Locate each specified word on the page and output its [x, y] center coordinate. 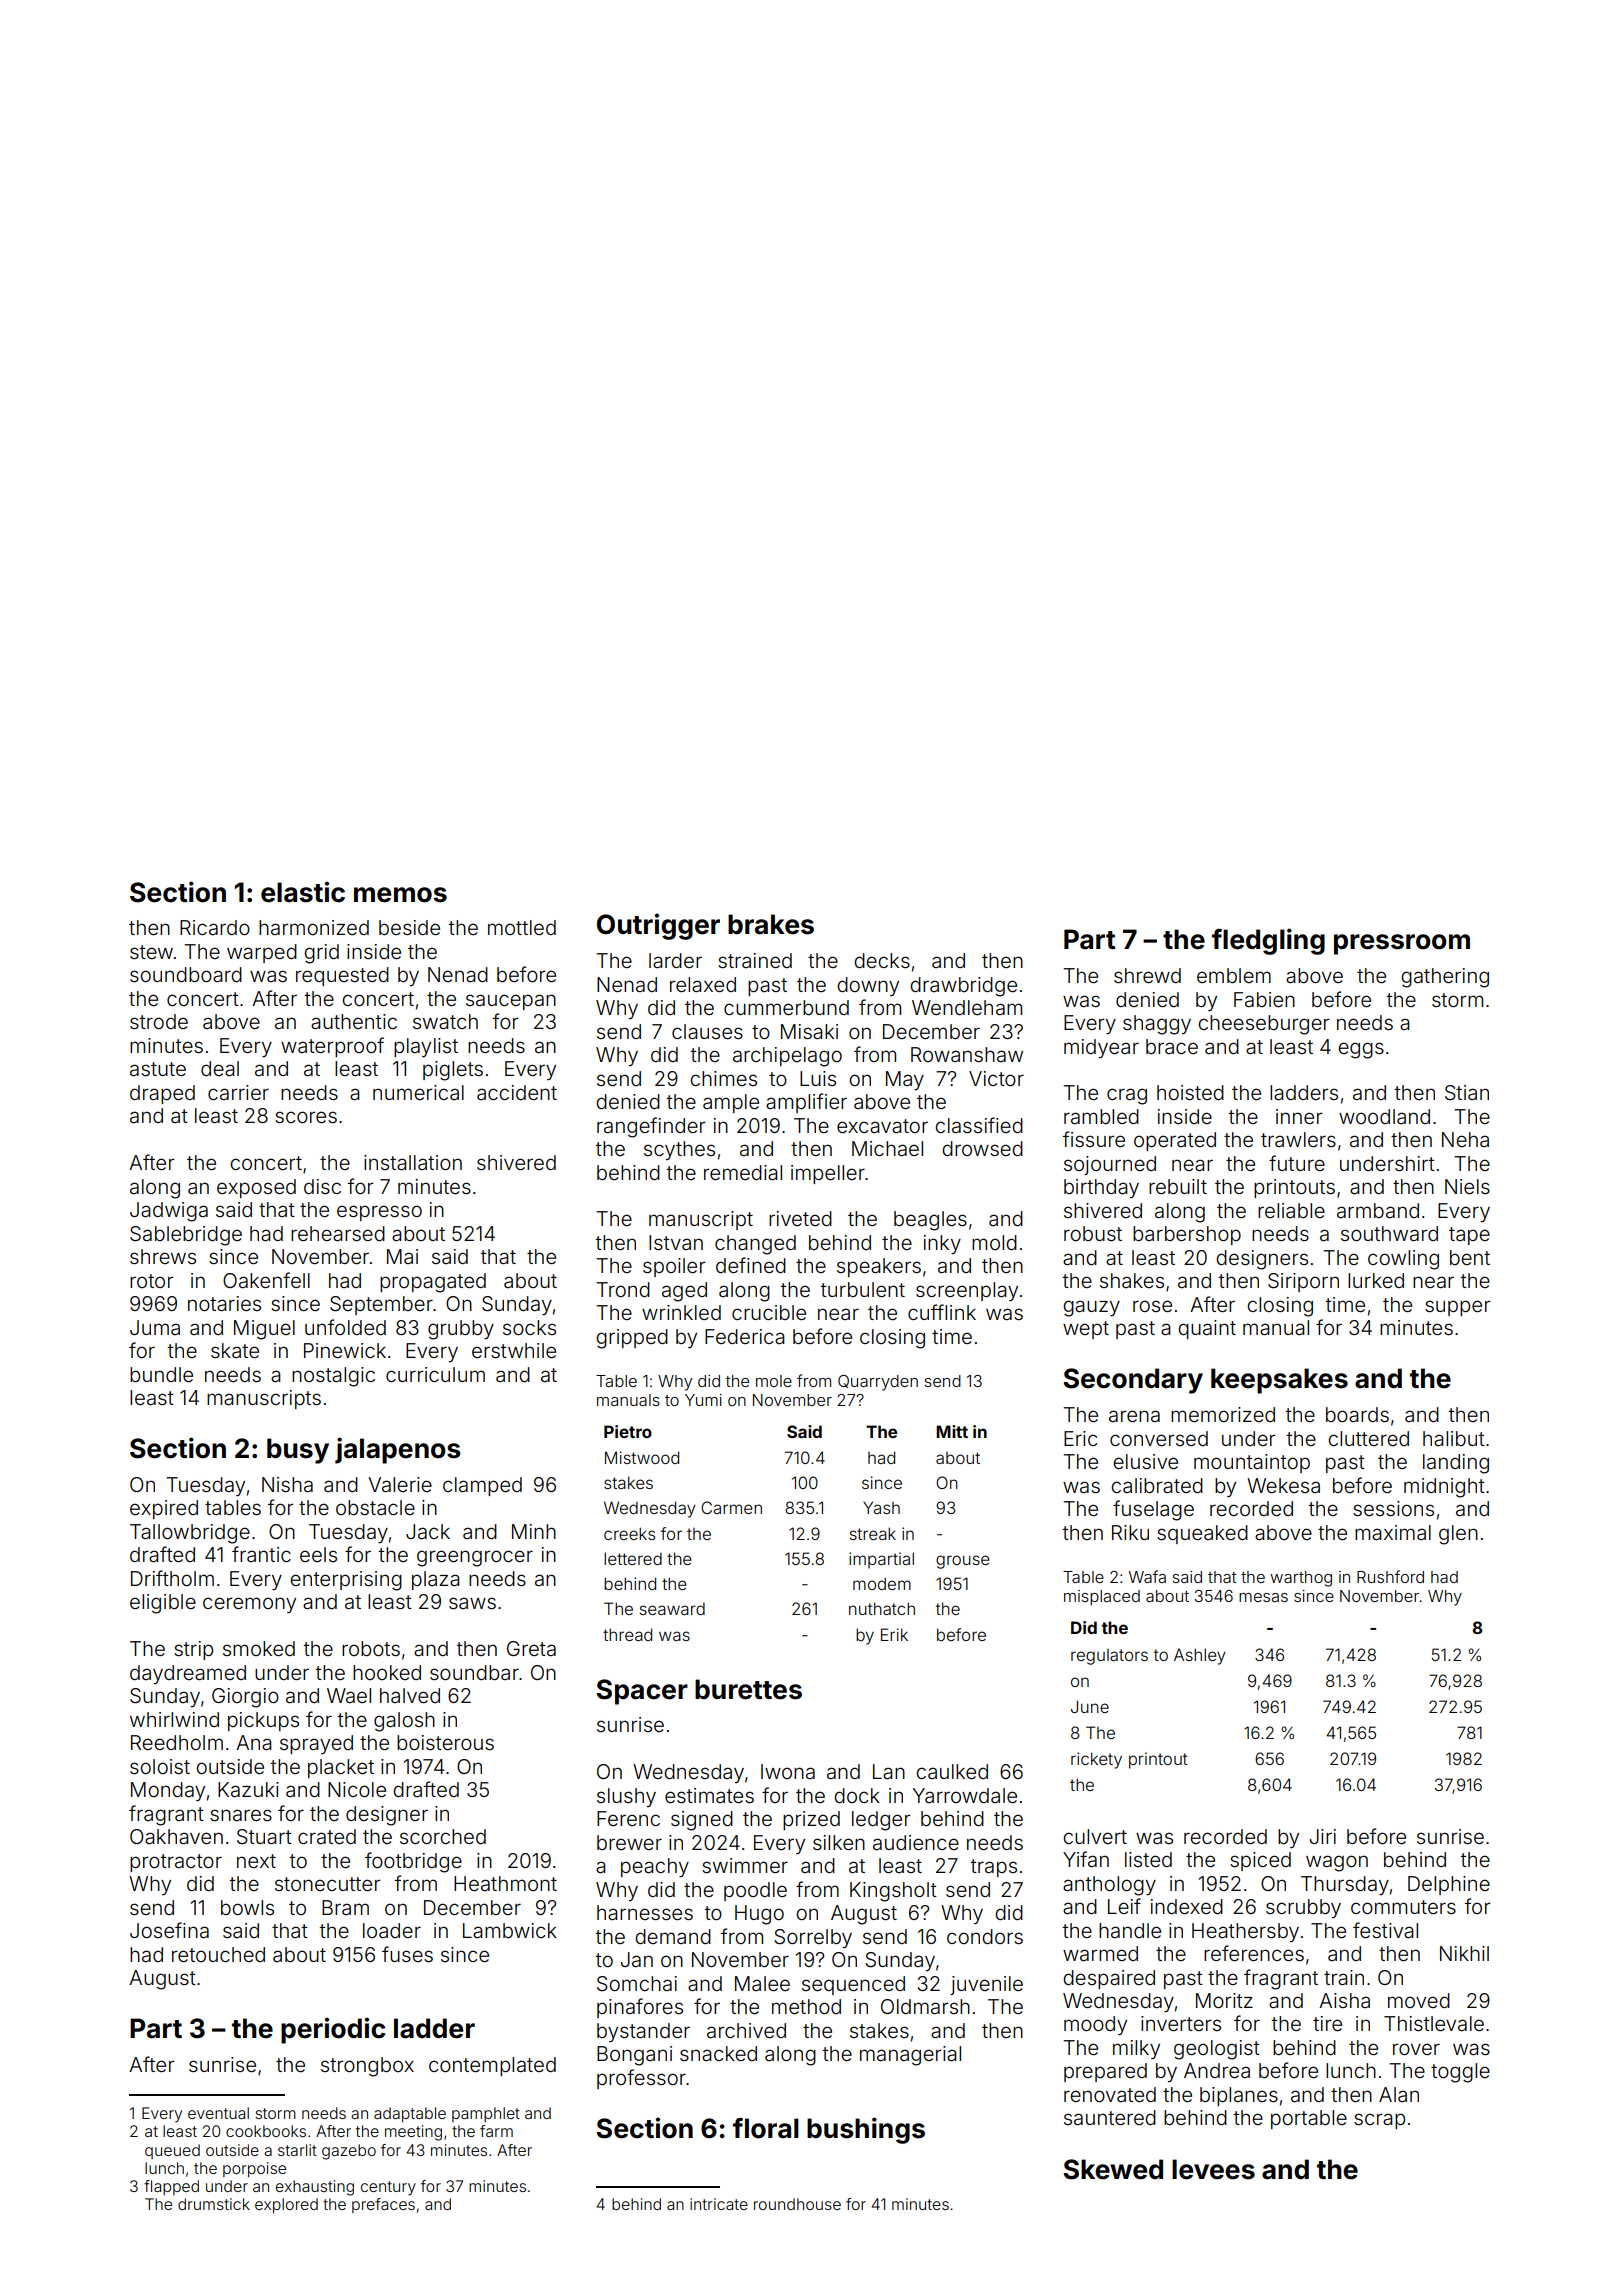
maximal [1393, 1532]
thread [627, 1634]
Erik [894, 1634]
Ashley [1200, 1656]
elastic [303, 892]
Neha [1465, 1139]
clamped [482, 1486]
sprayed [316, 1744]
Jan [637, 1959]
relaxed [703, 984]
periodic [333, 2030]
